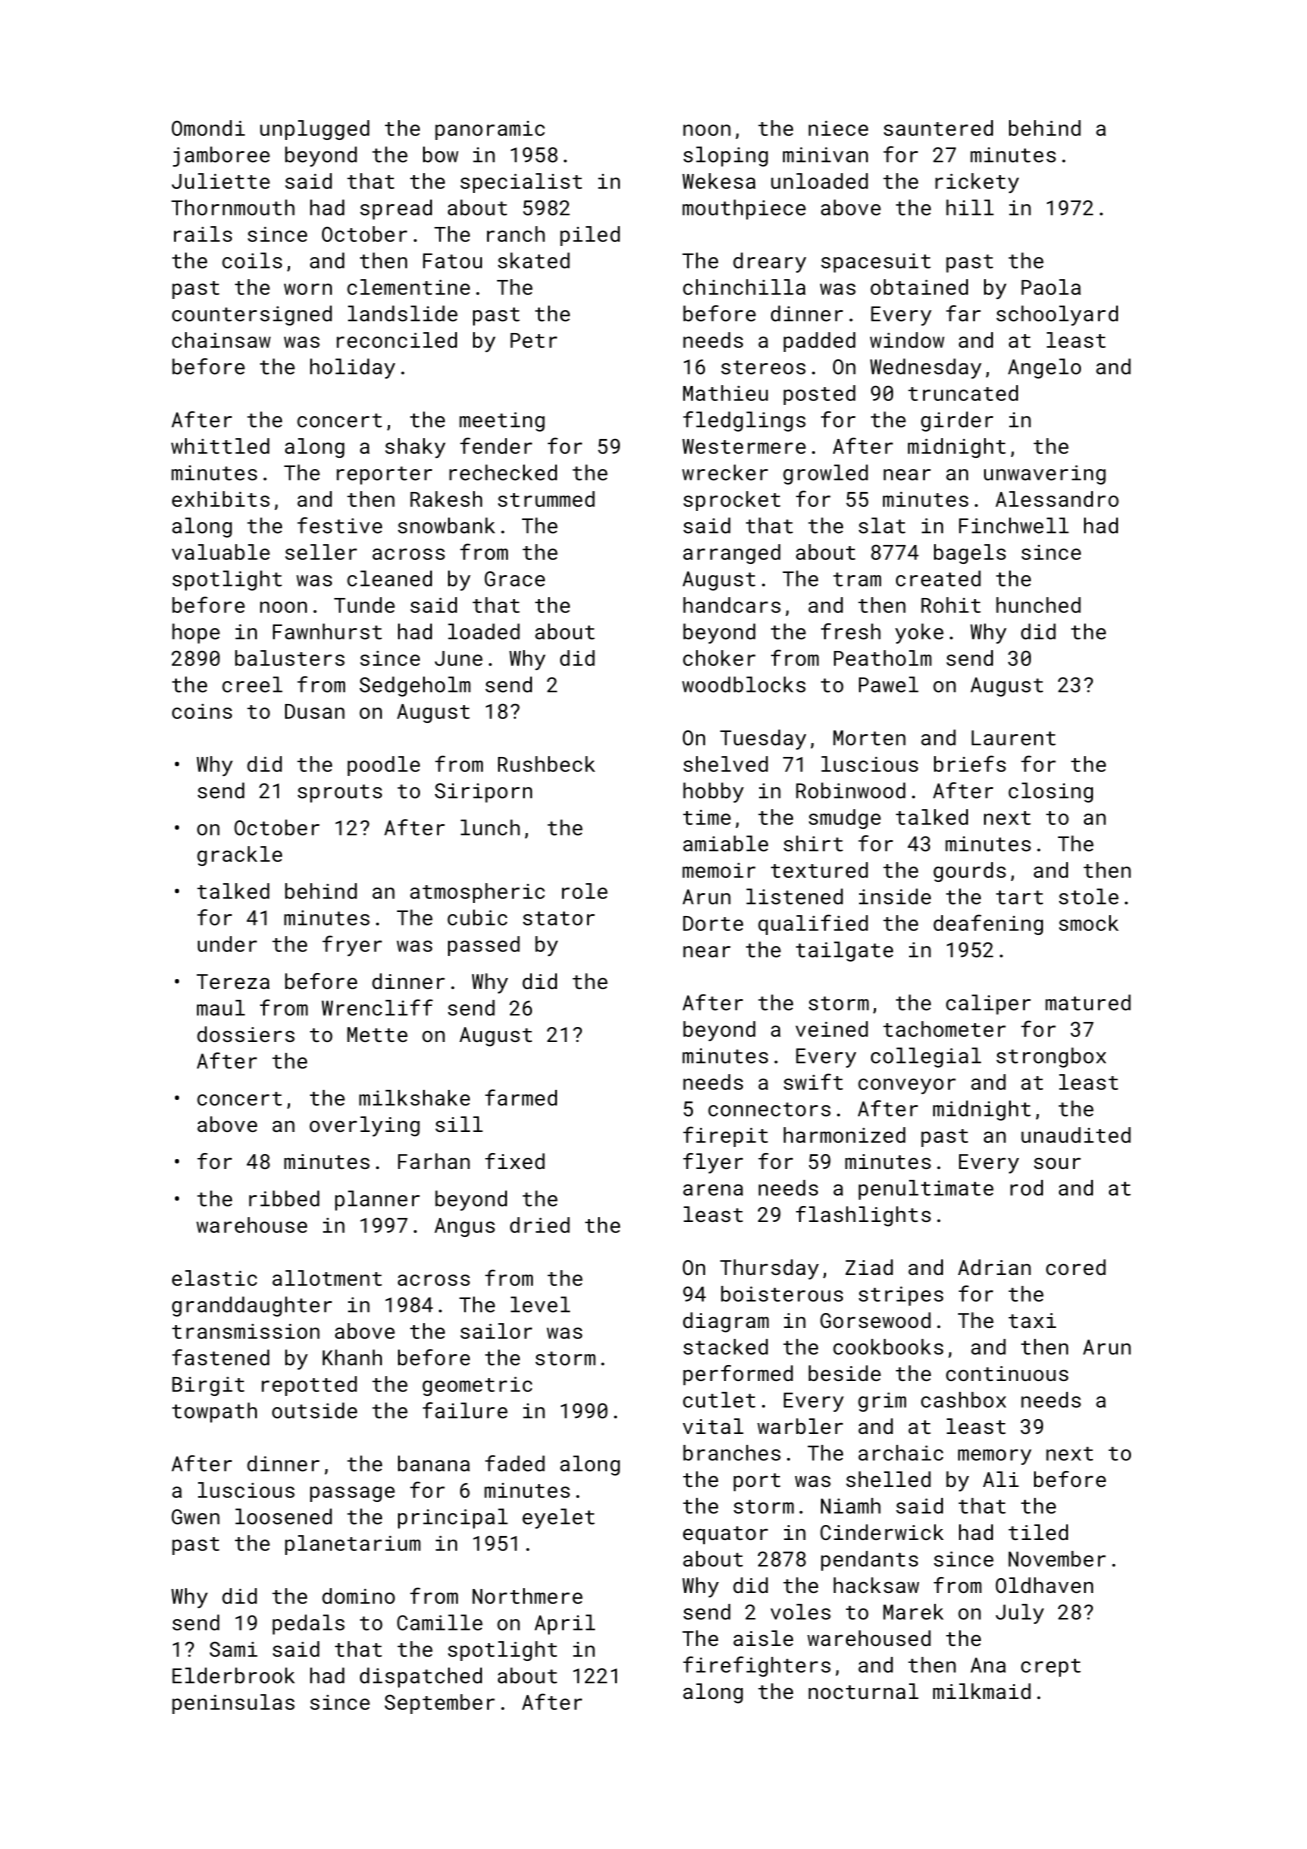 This image has height=1849, width=1307. Describe the element at coordinates (782, 1294) in the image. I see `boisterous` at that location.
